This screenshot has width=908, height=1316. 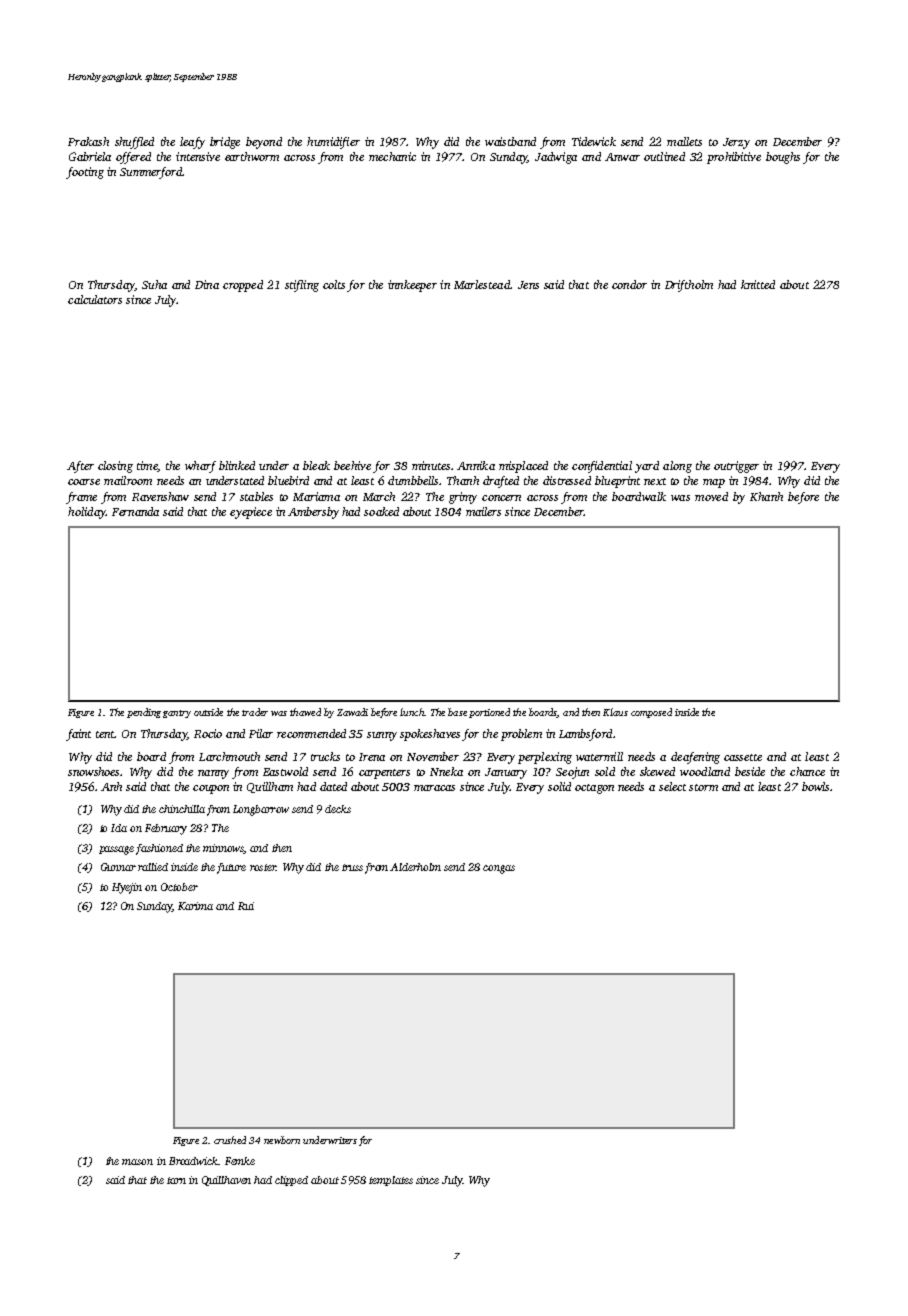 What do you see at coordinates (412, 286) in the screenshot?
I see `innkeeper` at bounding box center [412, 286].
